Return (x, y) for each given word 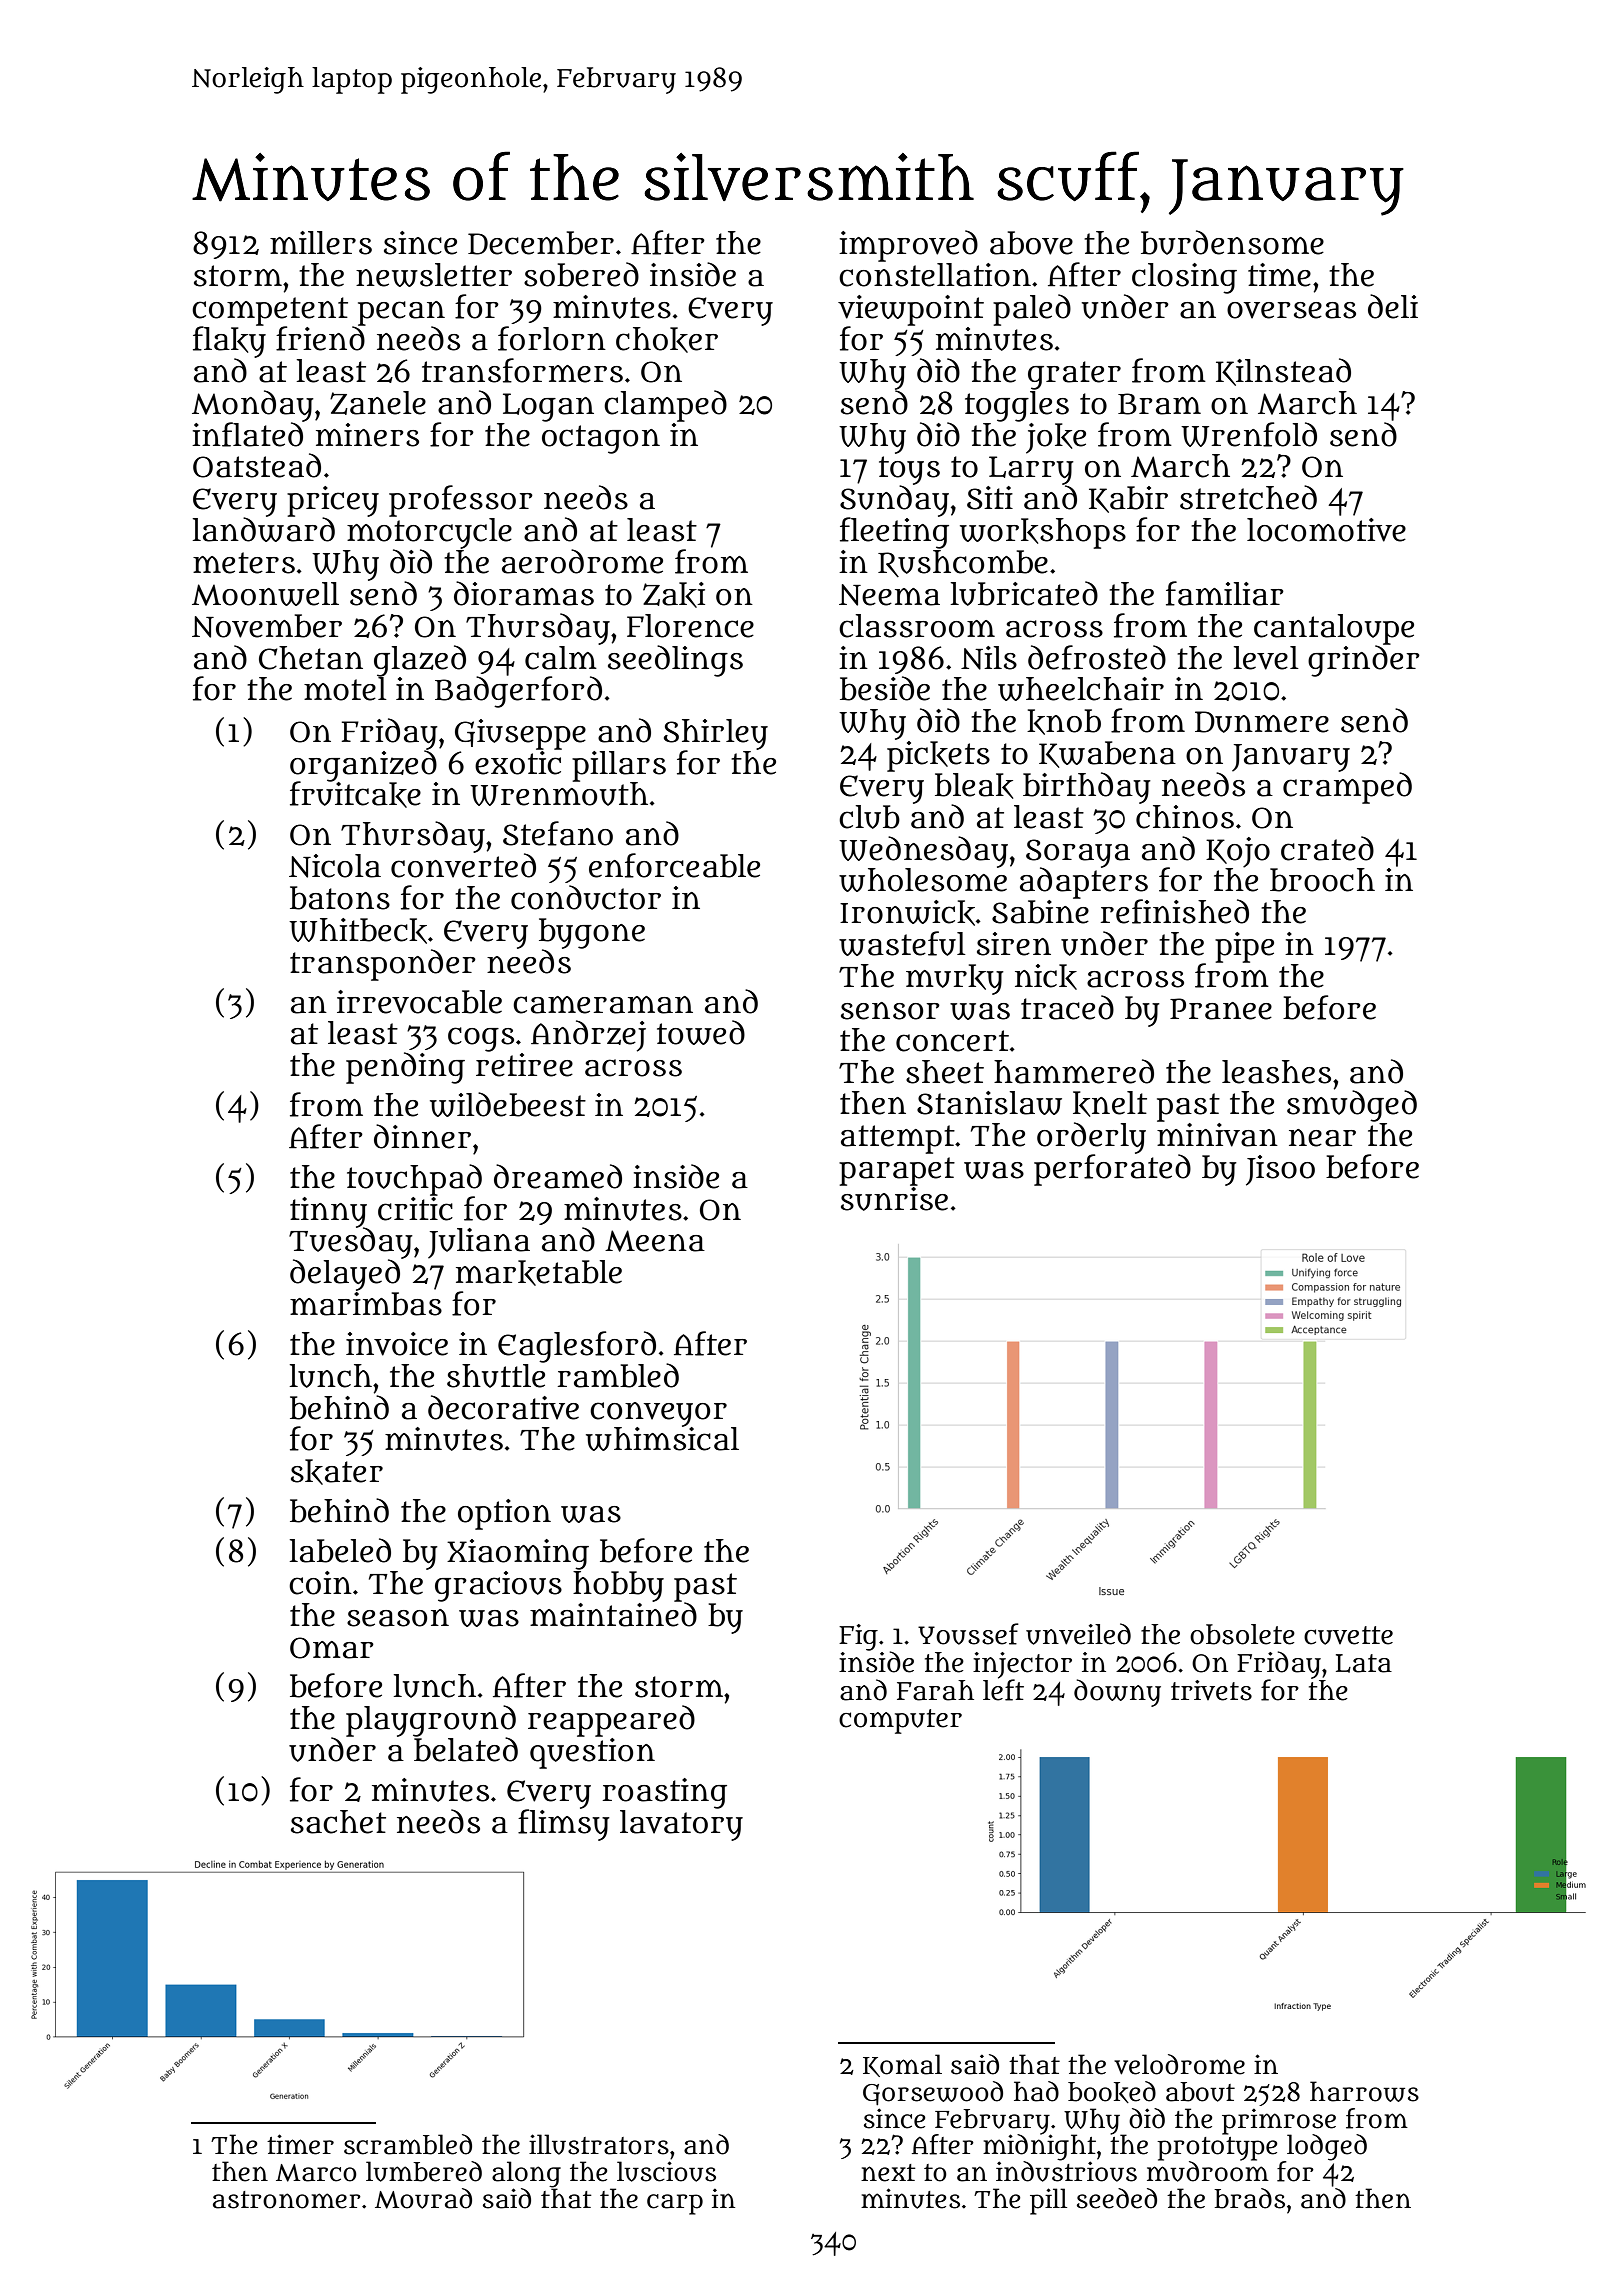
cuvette (1348, 1635)
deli (1393, 306)
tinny (328, 1212)
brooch (1322, 880)
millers (321, 243)
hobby (618, 1586)
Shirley (716, 734)
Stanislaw (989, 1103)
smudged (1352, 1106)
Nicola (335, 866)
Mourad (423, 2198)
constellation (935, 275)
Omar (332, 1648)
